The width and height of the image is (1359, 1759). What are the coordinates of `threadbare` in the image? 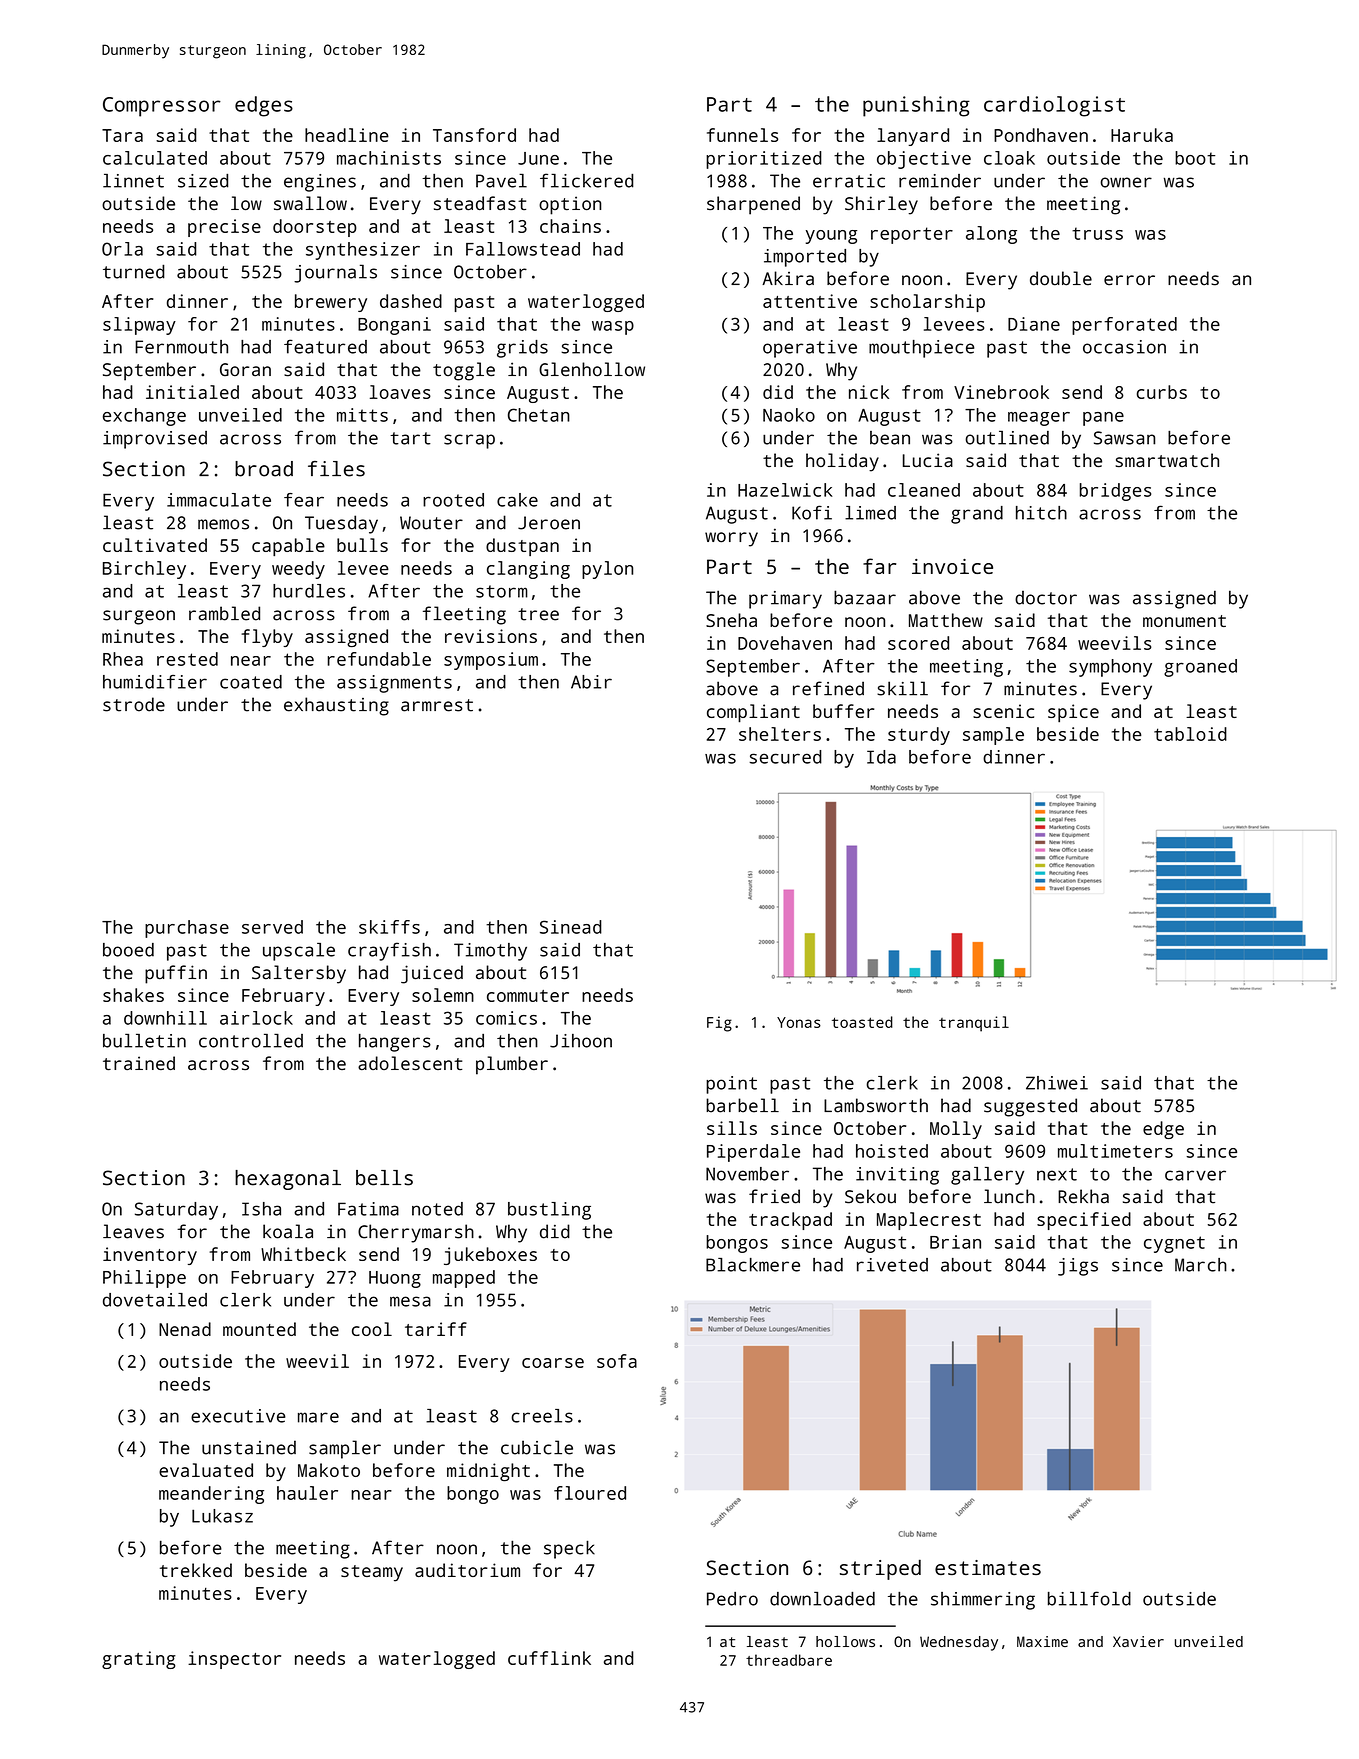 It's located at (789, 1660).
